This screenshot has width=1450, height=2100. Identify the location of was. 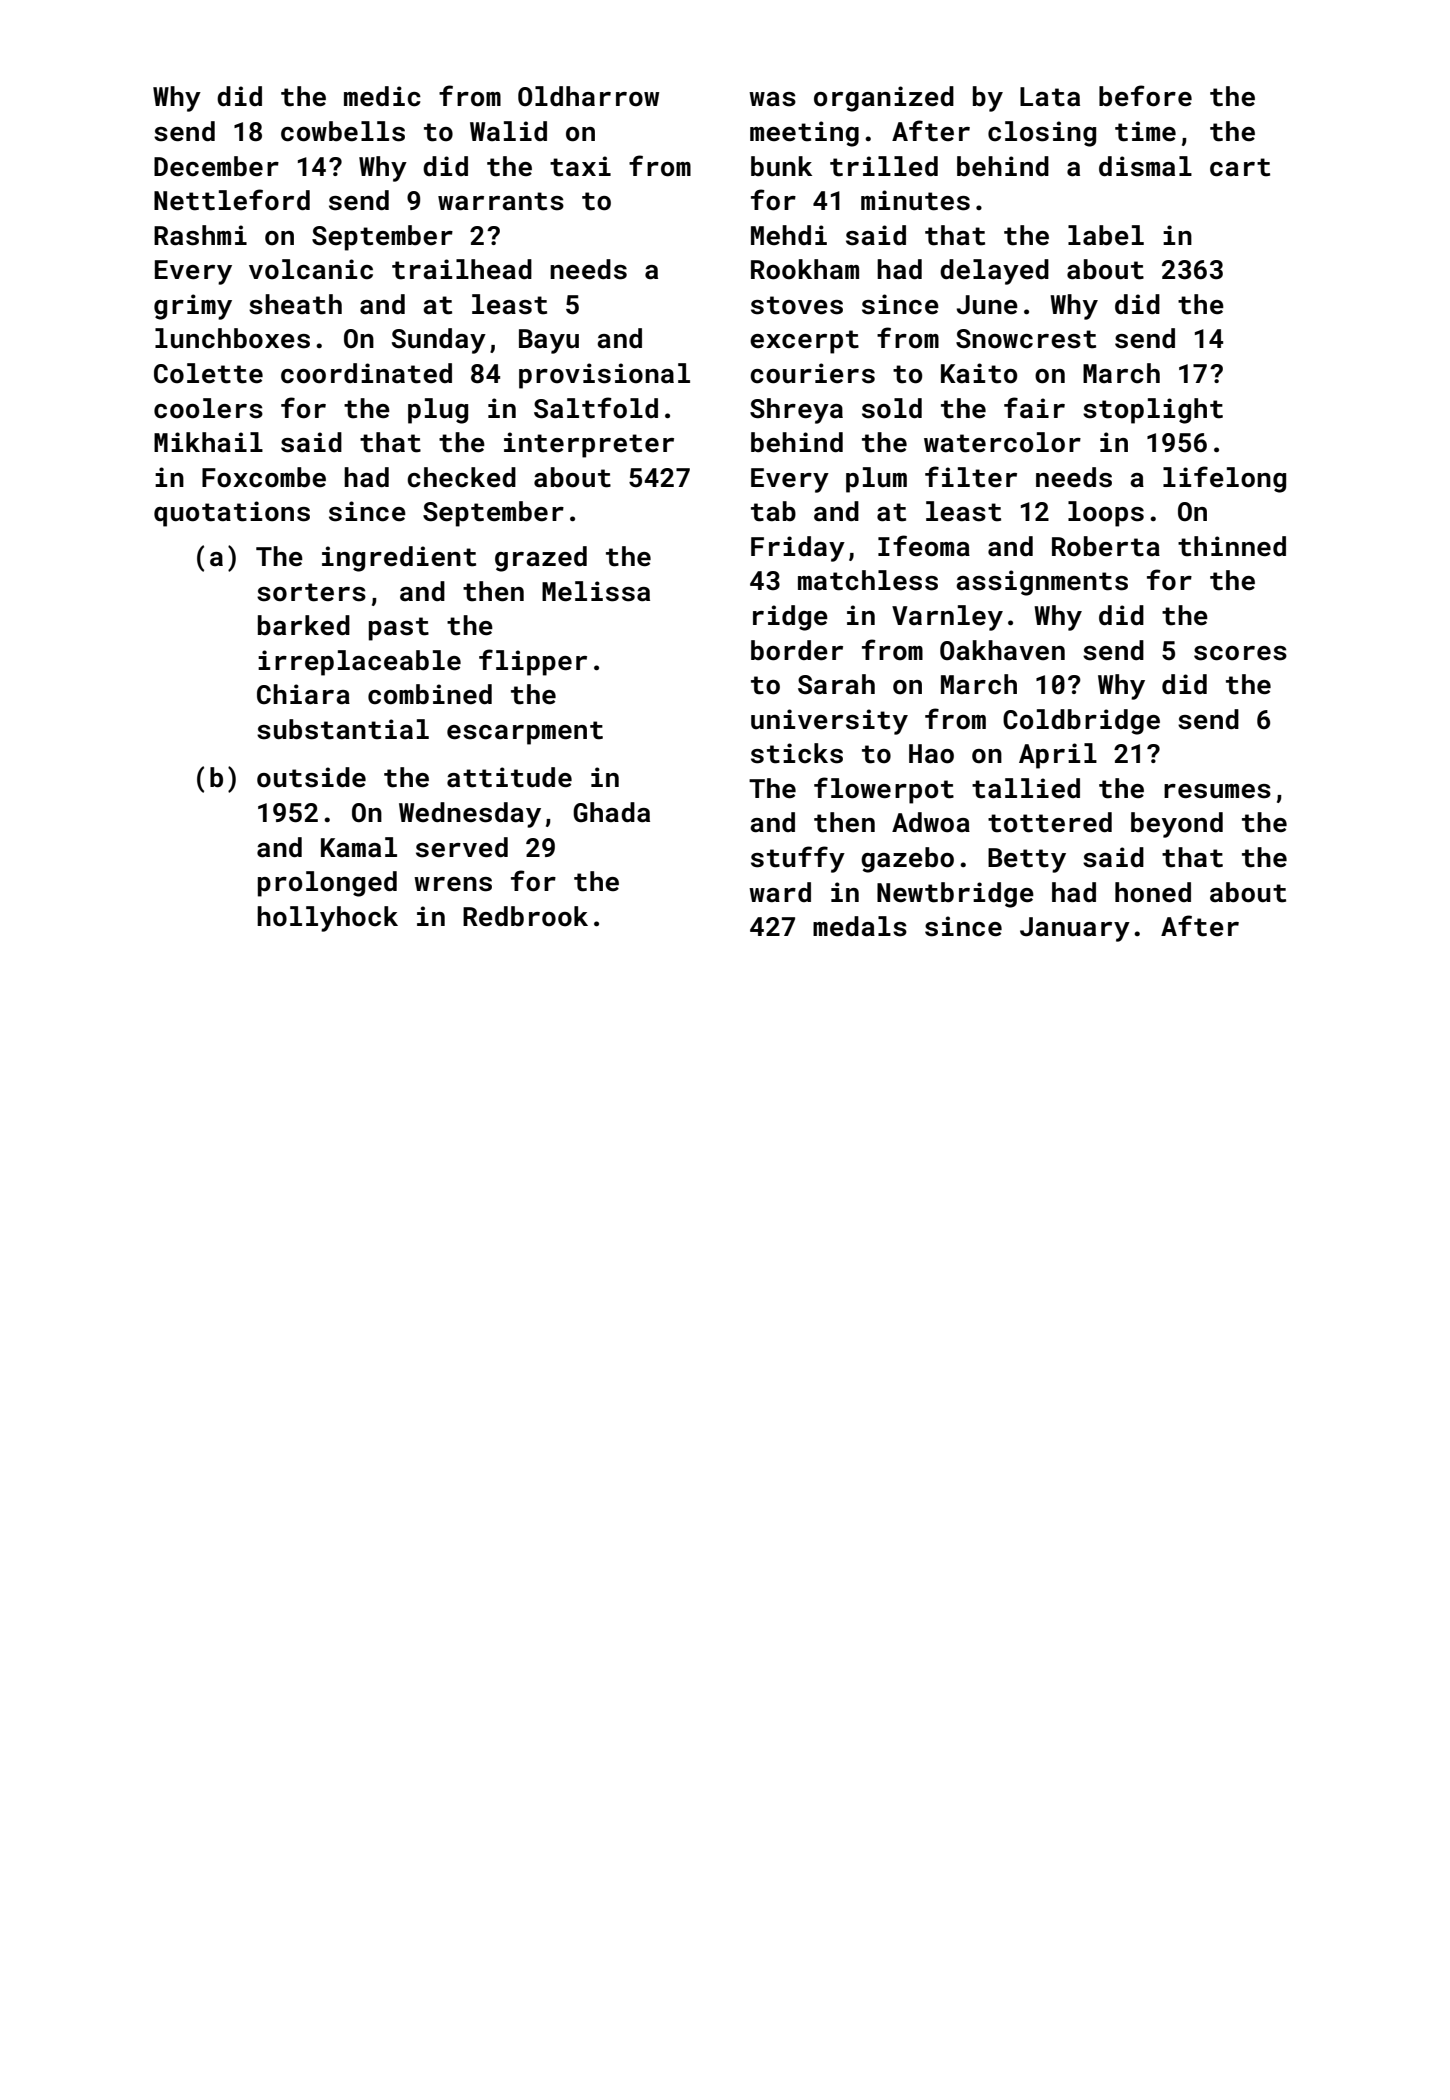
(772, 99).
